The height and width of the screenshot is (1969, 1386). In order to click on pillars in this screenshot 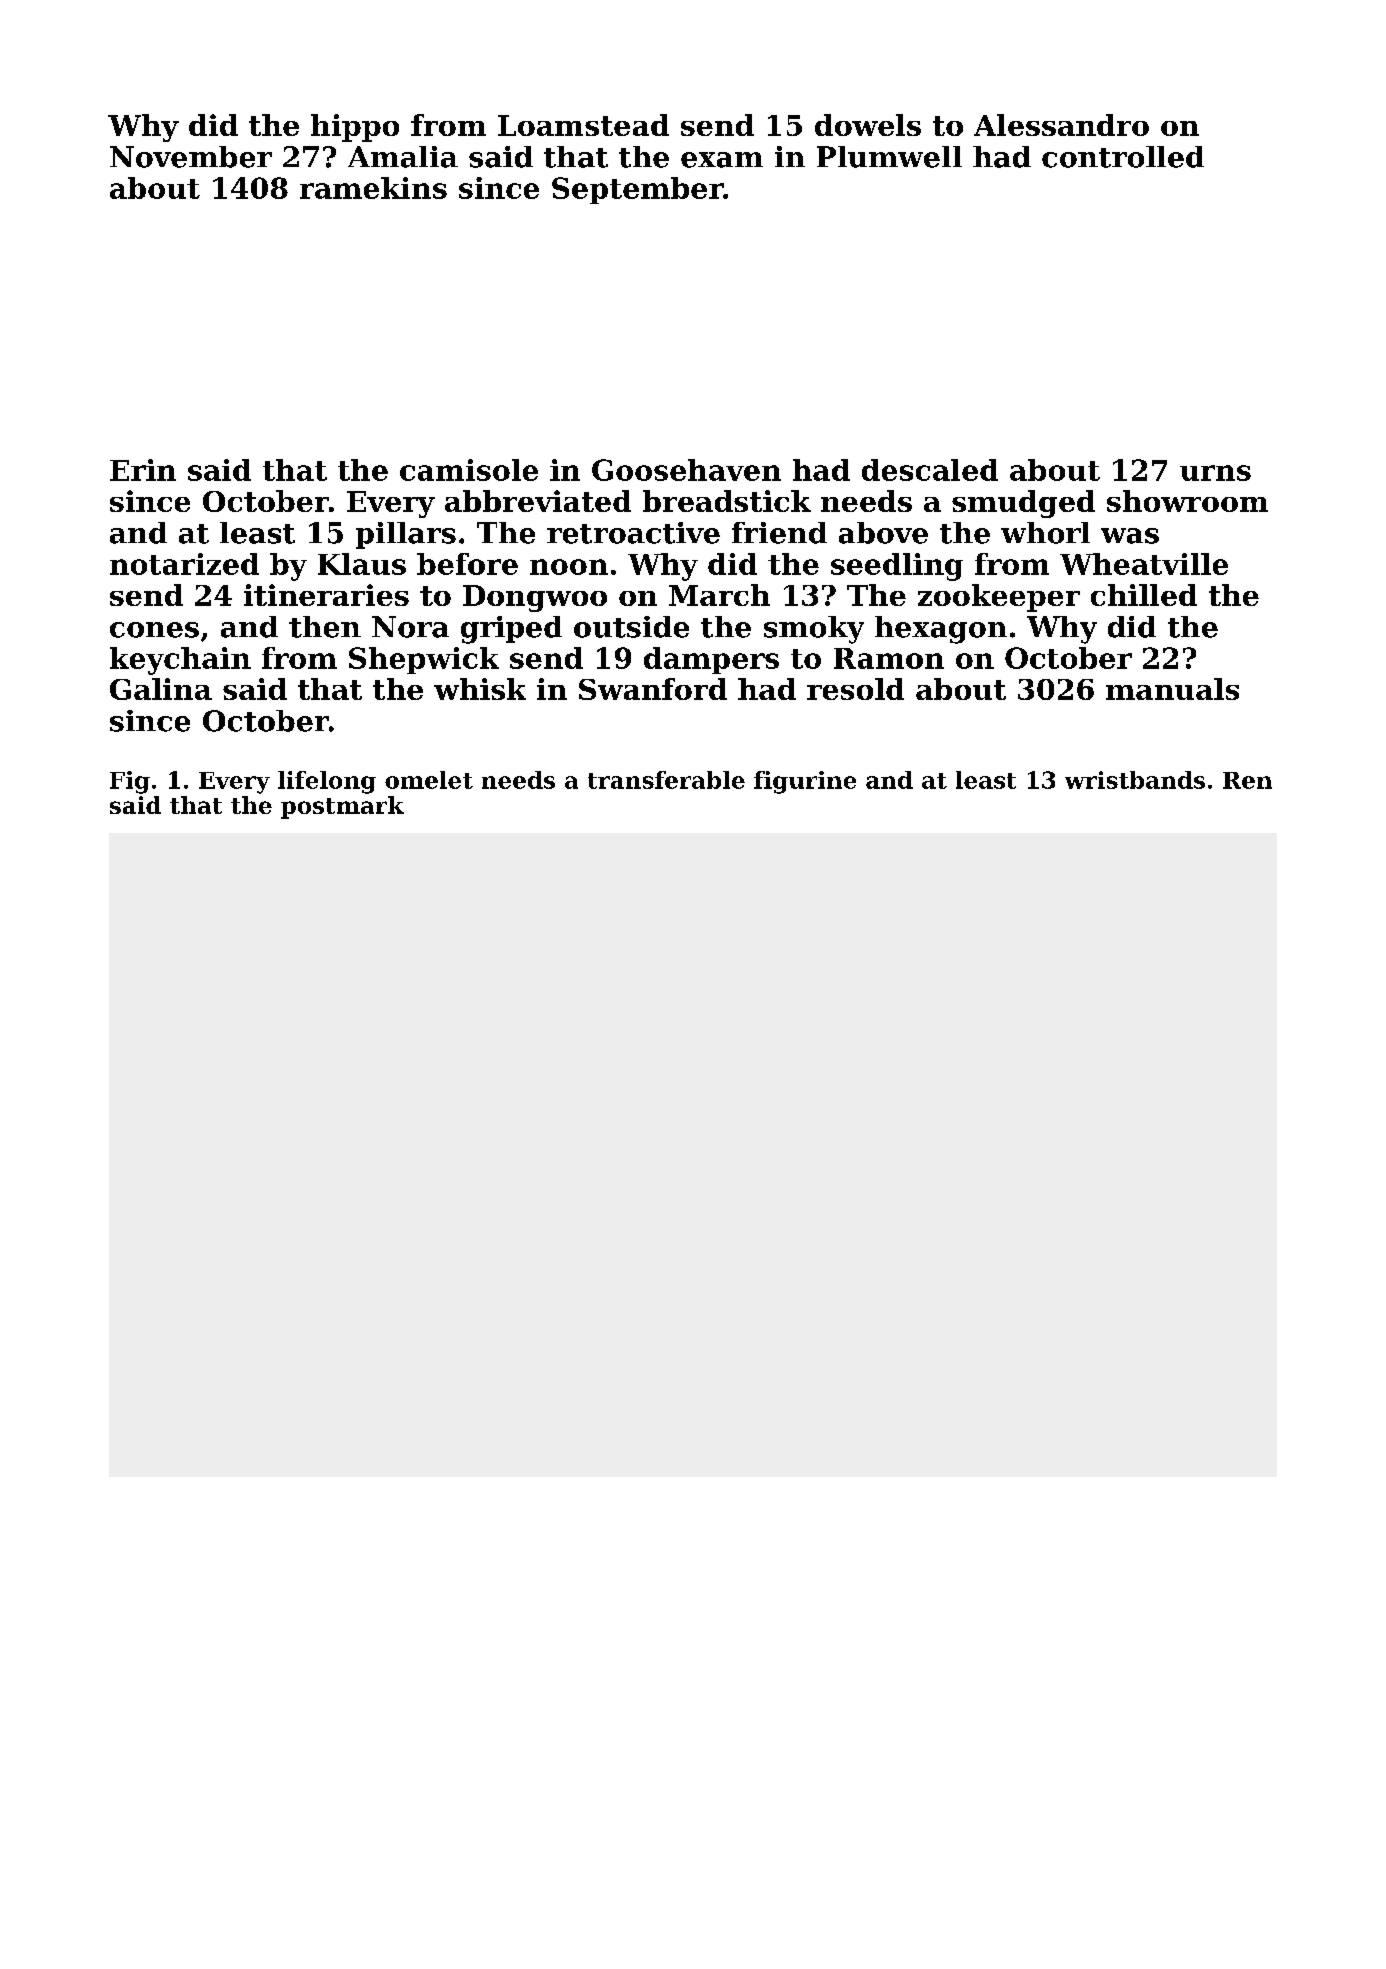, I will do `click(406, 535)`.
